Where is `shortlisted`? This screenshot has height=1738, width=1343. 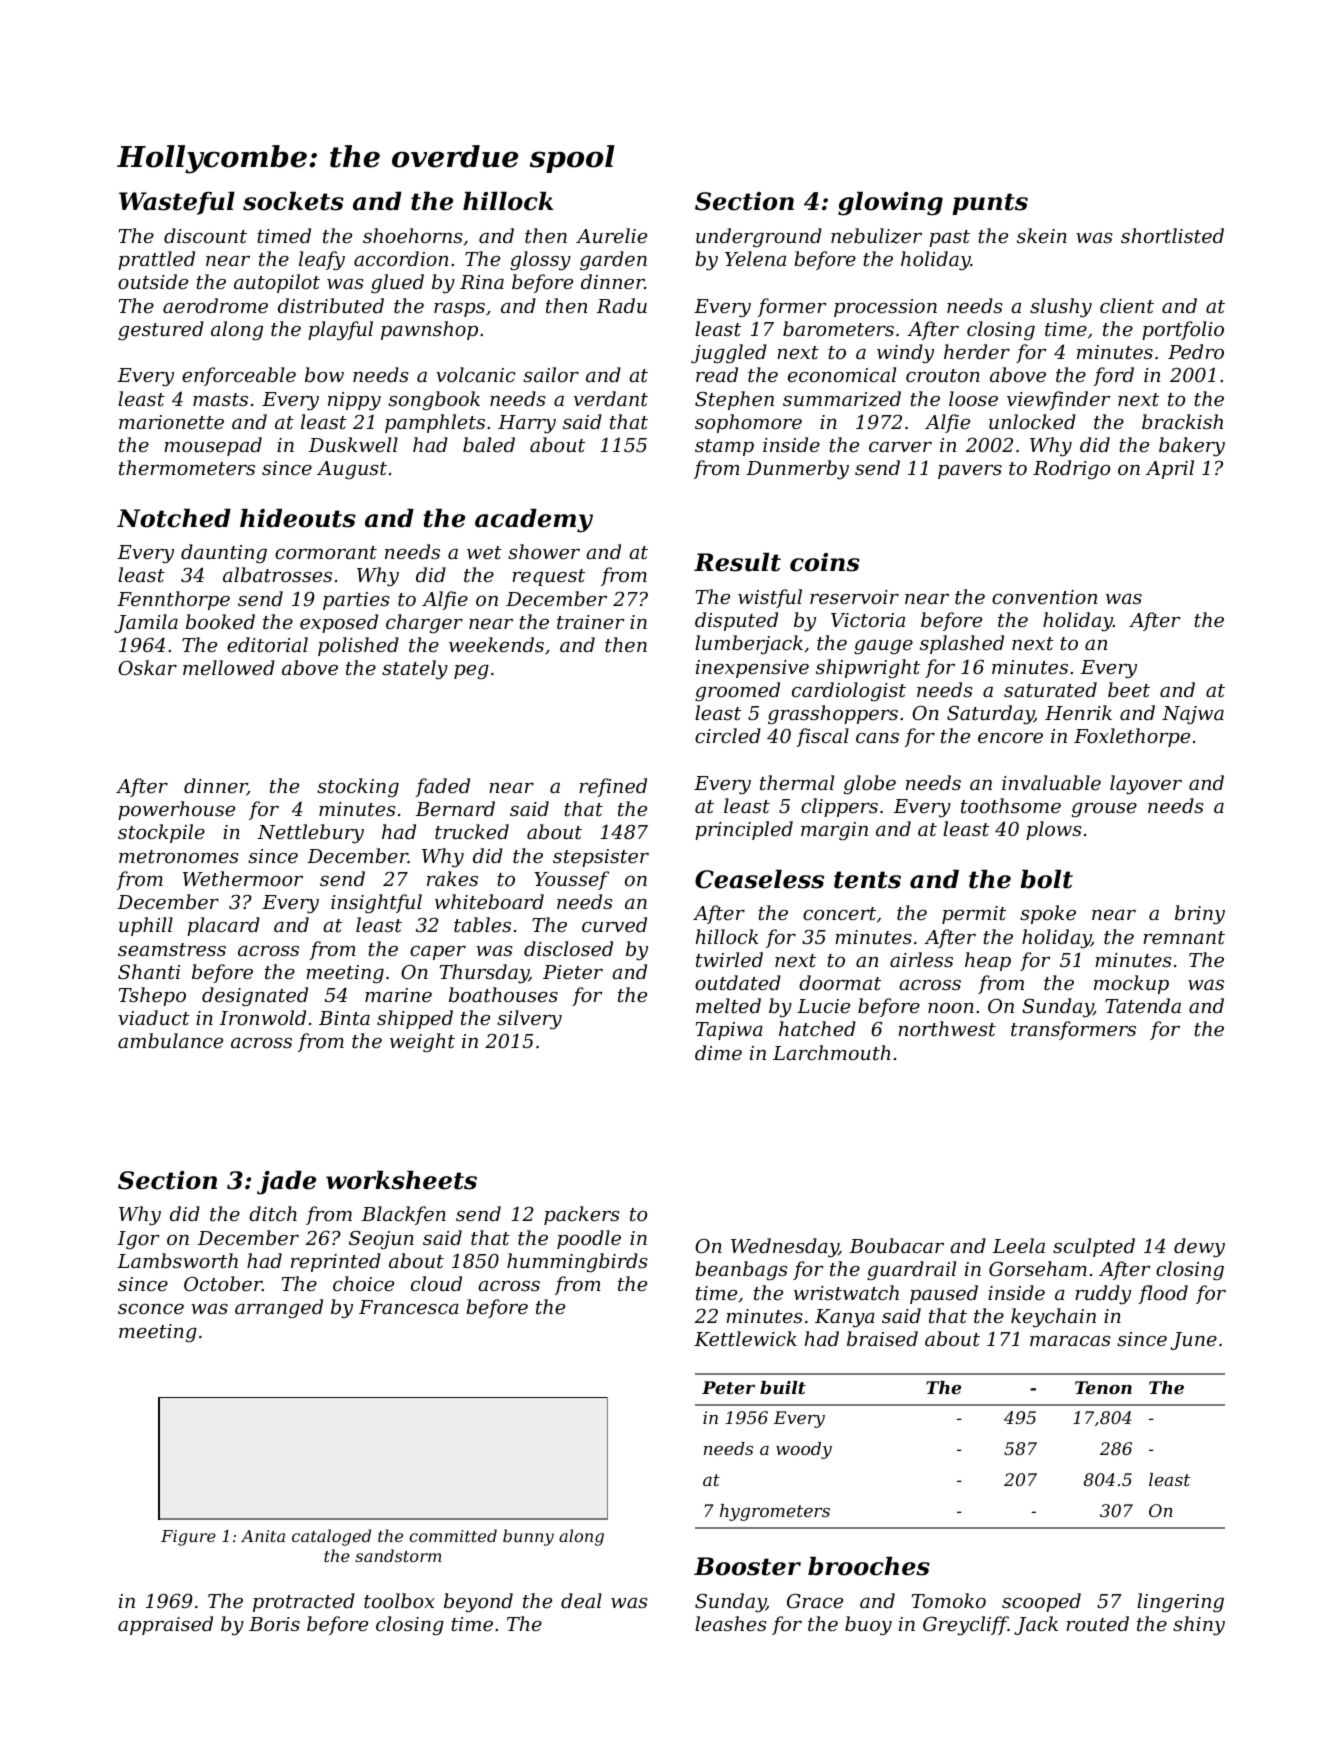 shortlisted is located at coordinates (1172, 235).
